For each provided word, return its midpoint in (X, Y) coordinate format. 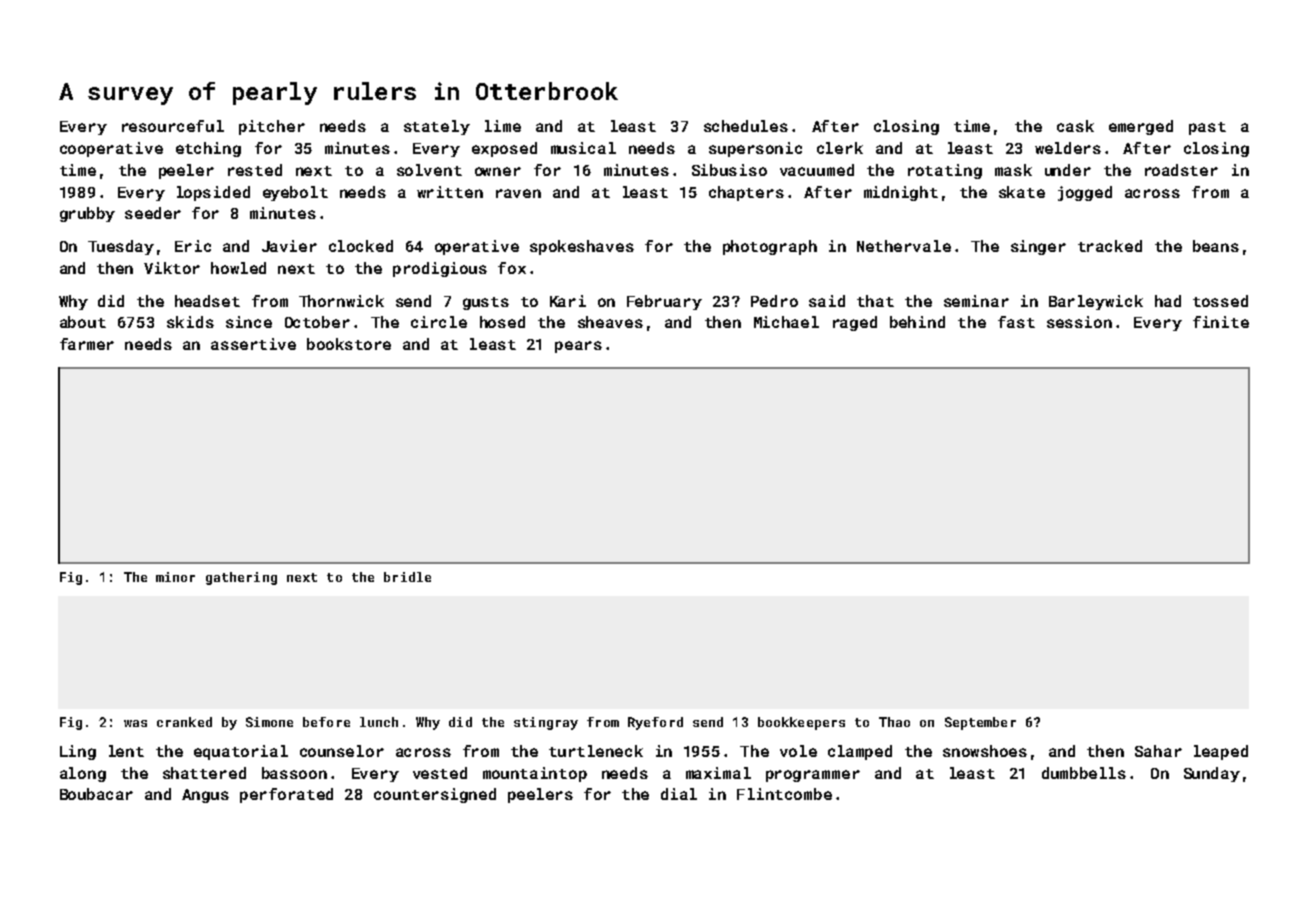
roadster (1181, 170)
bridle (407, 577)
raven (518, 193)
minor (175, 577)
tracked (1110, 246)
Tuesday (121, 247)
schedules (746, 126)
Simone (269, 722)
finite (1221, 322)
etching (208, 149)
